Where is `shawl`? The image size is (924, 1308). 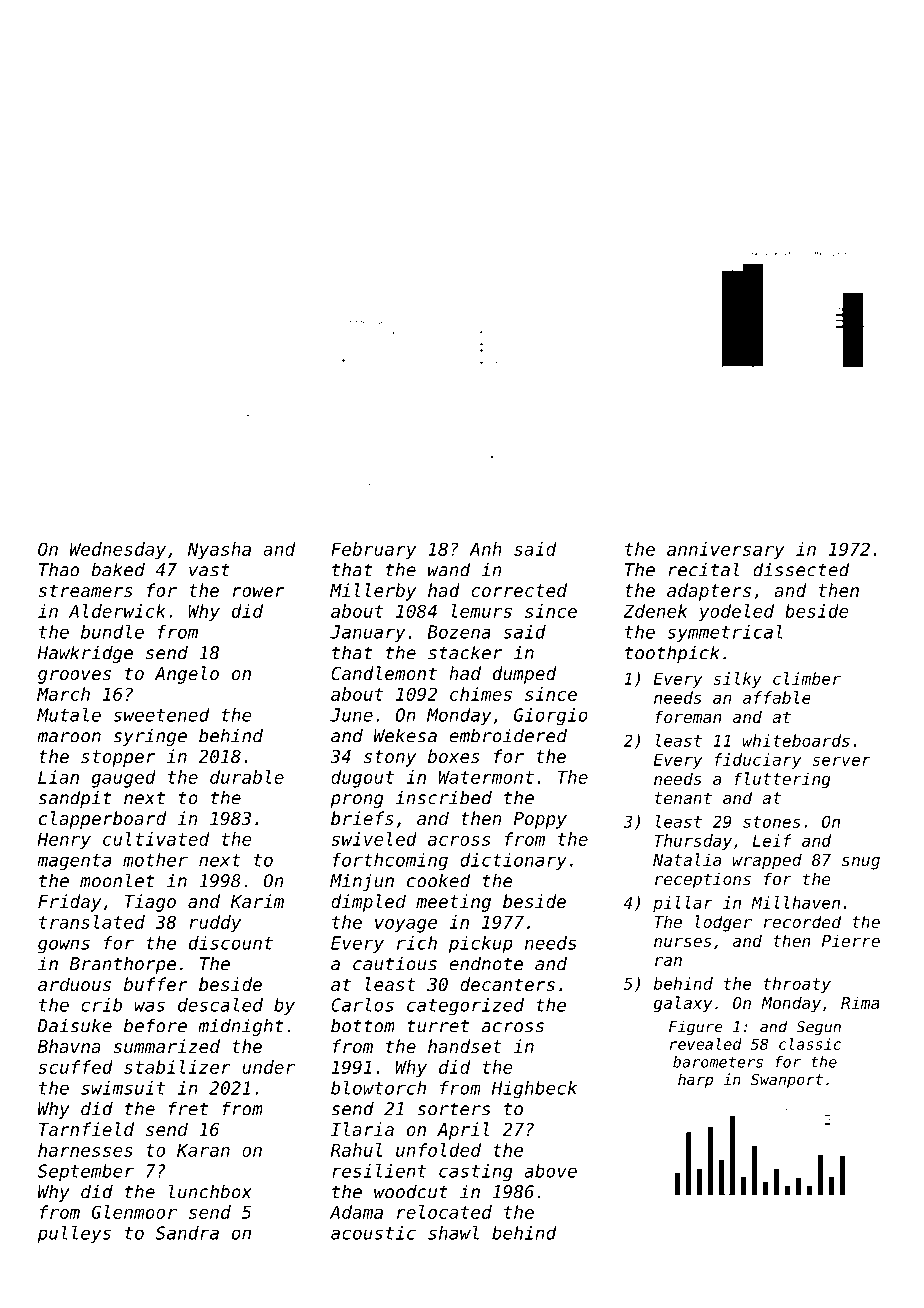 shawl is located at coordinates (453, 1233).
